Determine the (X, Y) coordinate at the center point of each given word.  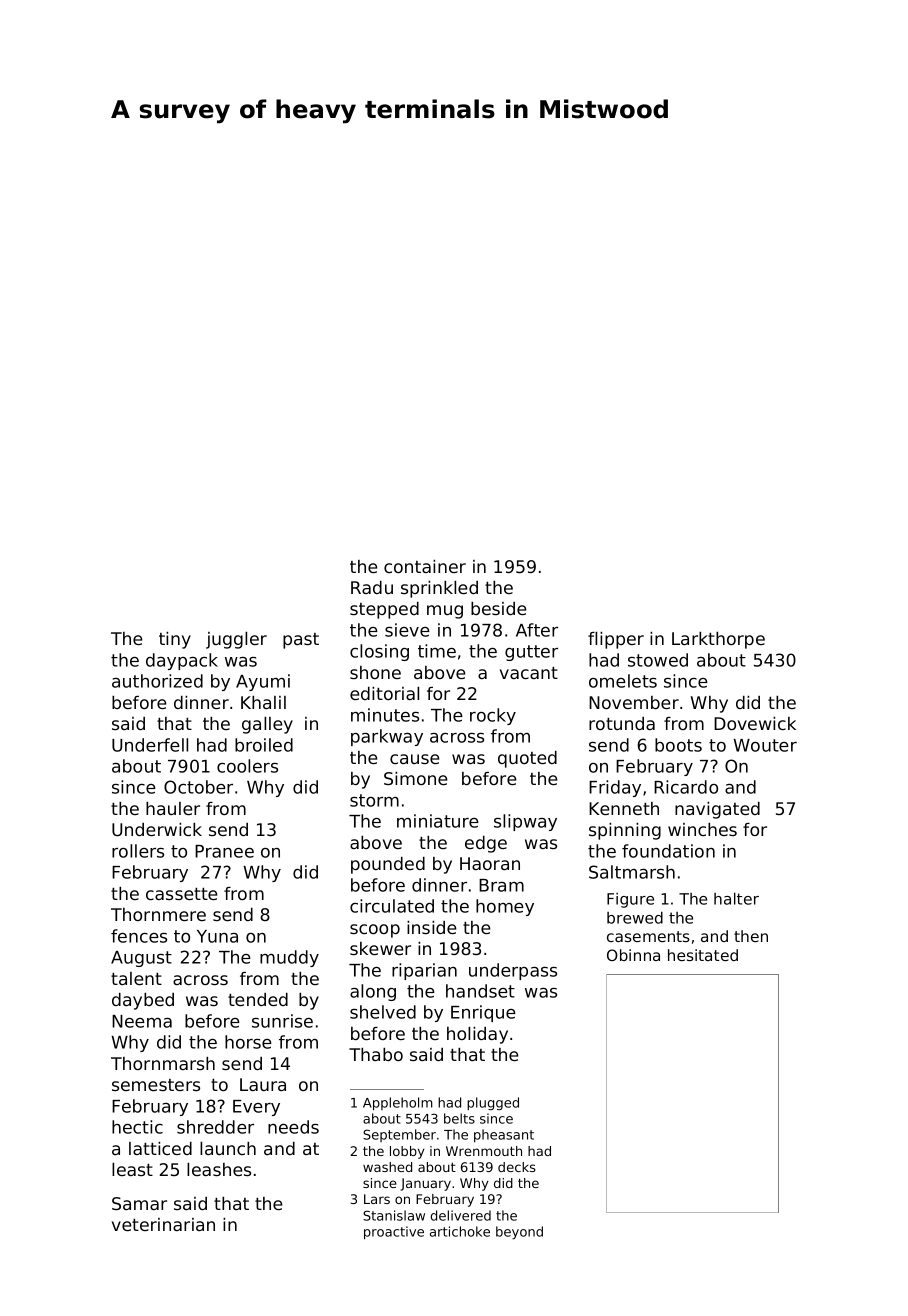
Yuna (217, 936)
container (425, 566)
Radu (372, 587)
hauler (173, 808)
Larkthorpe (718, 640)
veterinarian (163, 1224)
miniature (438, 821)
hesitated (703, 955)
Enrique (483, 1013)
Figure (630, 900)
